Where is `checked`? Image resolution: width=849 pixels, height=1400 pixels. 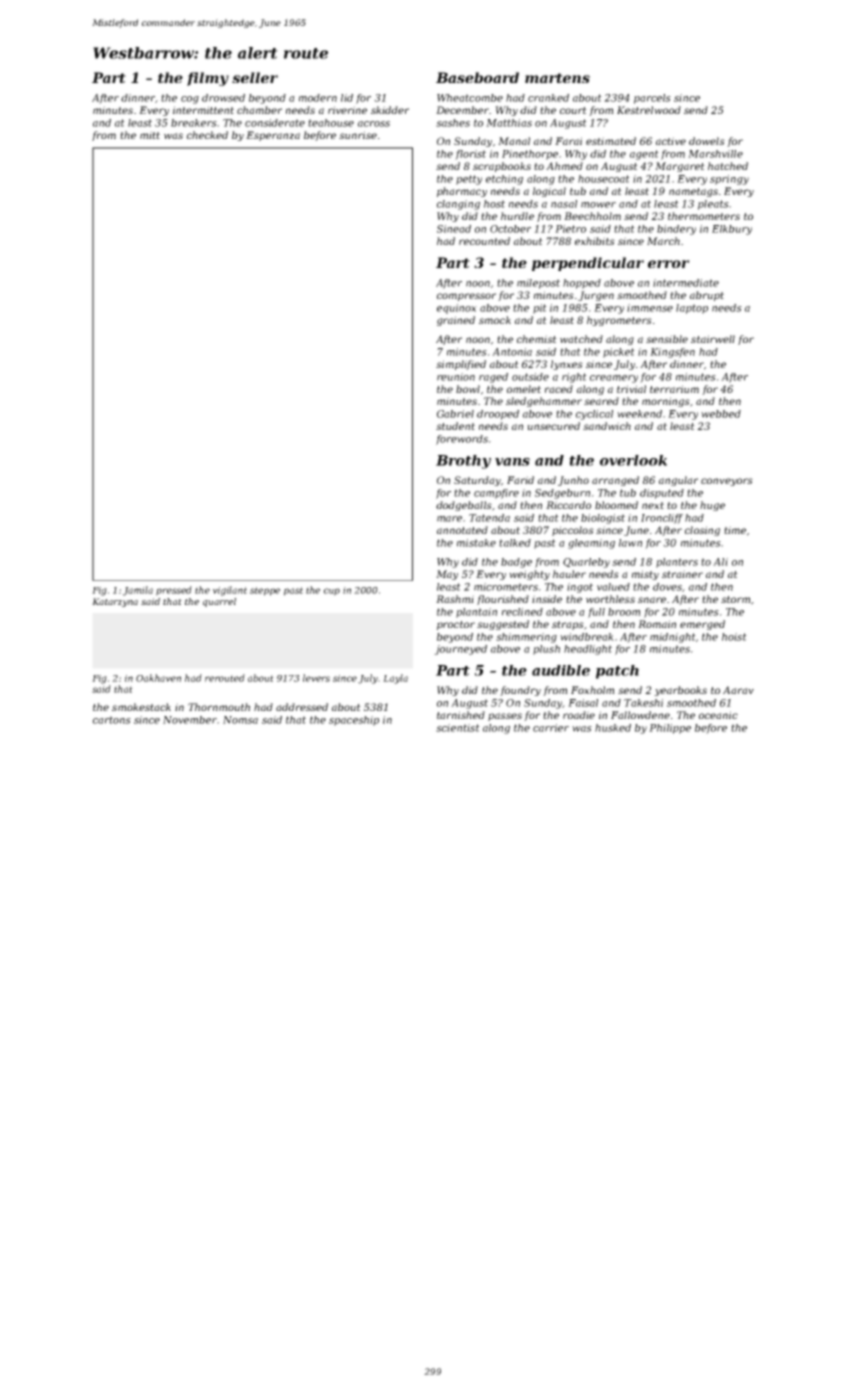
checked is located at coordinates (207, 135).
